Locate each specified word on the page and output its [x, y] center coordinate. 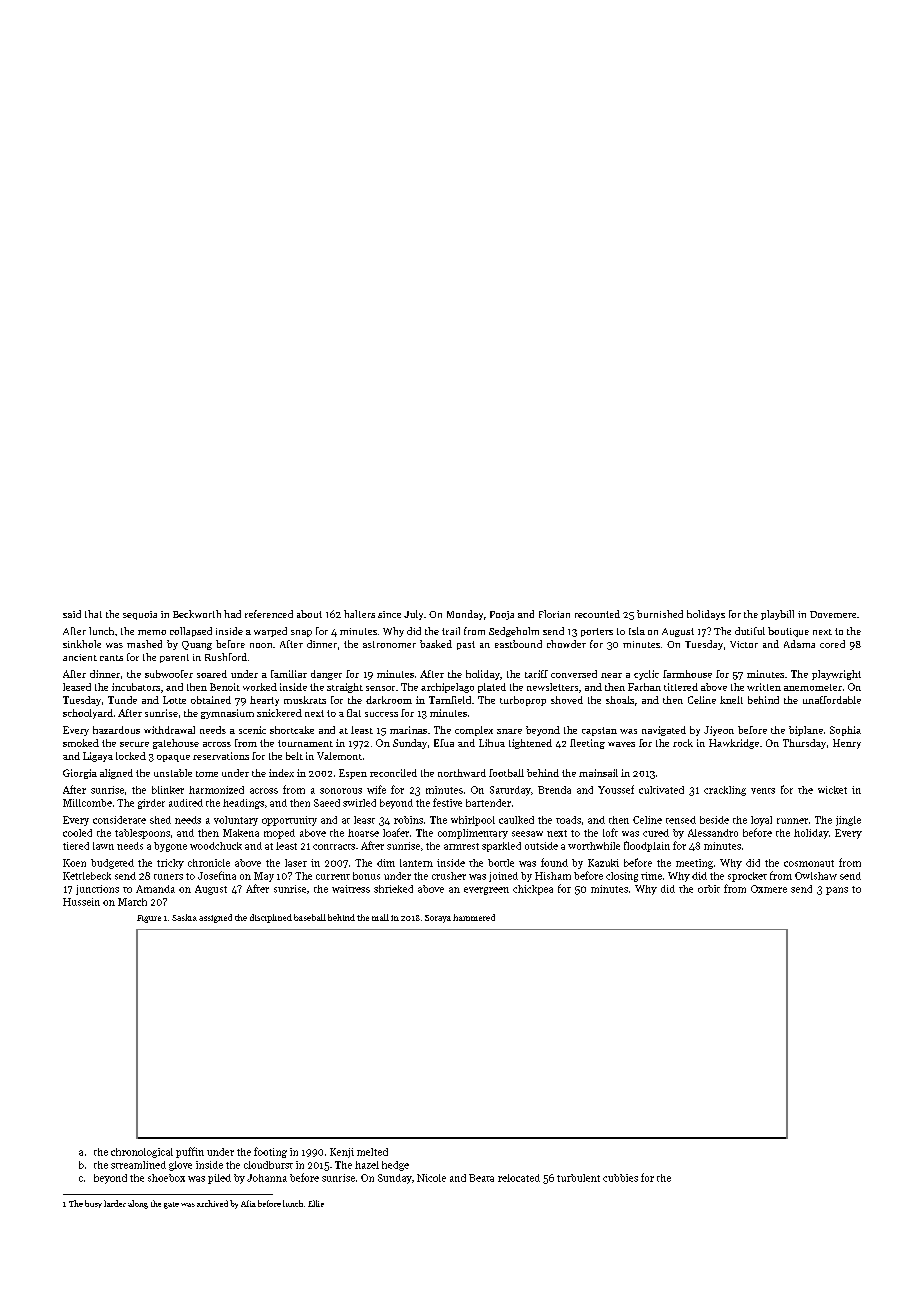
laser [296, 863]
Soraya [438, 919]
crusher [449, 876]
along [138, 1204]
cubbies [620, 1178]
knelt [731, 700]
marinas [408, 730]
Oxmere [769, 889]
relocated [519, 1178]
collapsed [191, 632]
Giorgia [80, 774]
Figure [149, 919]
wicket [832, 790]
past [466, 645]
